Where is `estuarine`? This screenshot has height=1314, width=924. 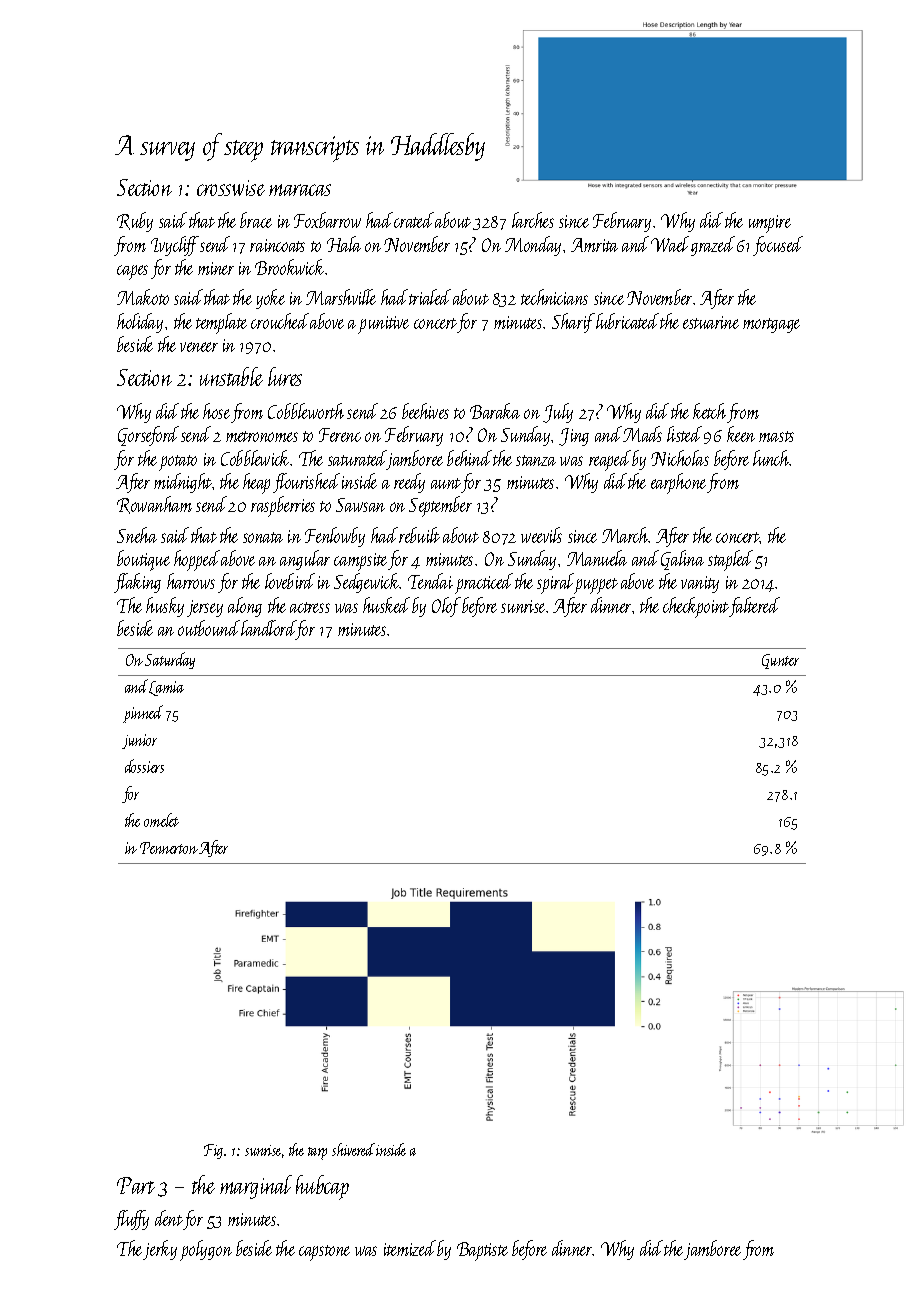 estuarine is located at coordinates (711, 322).
